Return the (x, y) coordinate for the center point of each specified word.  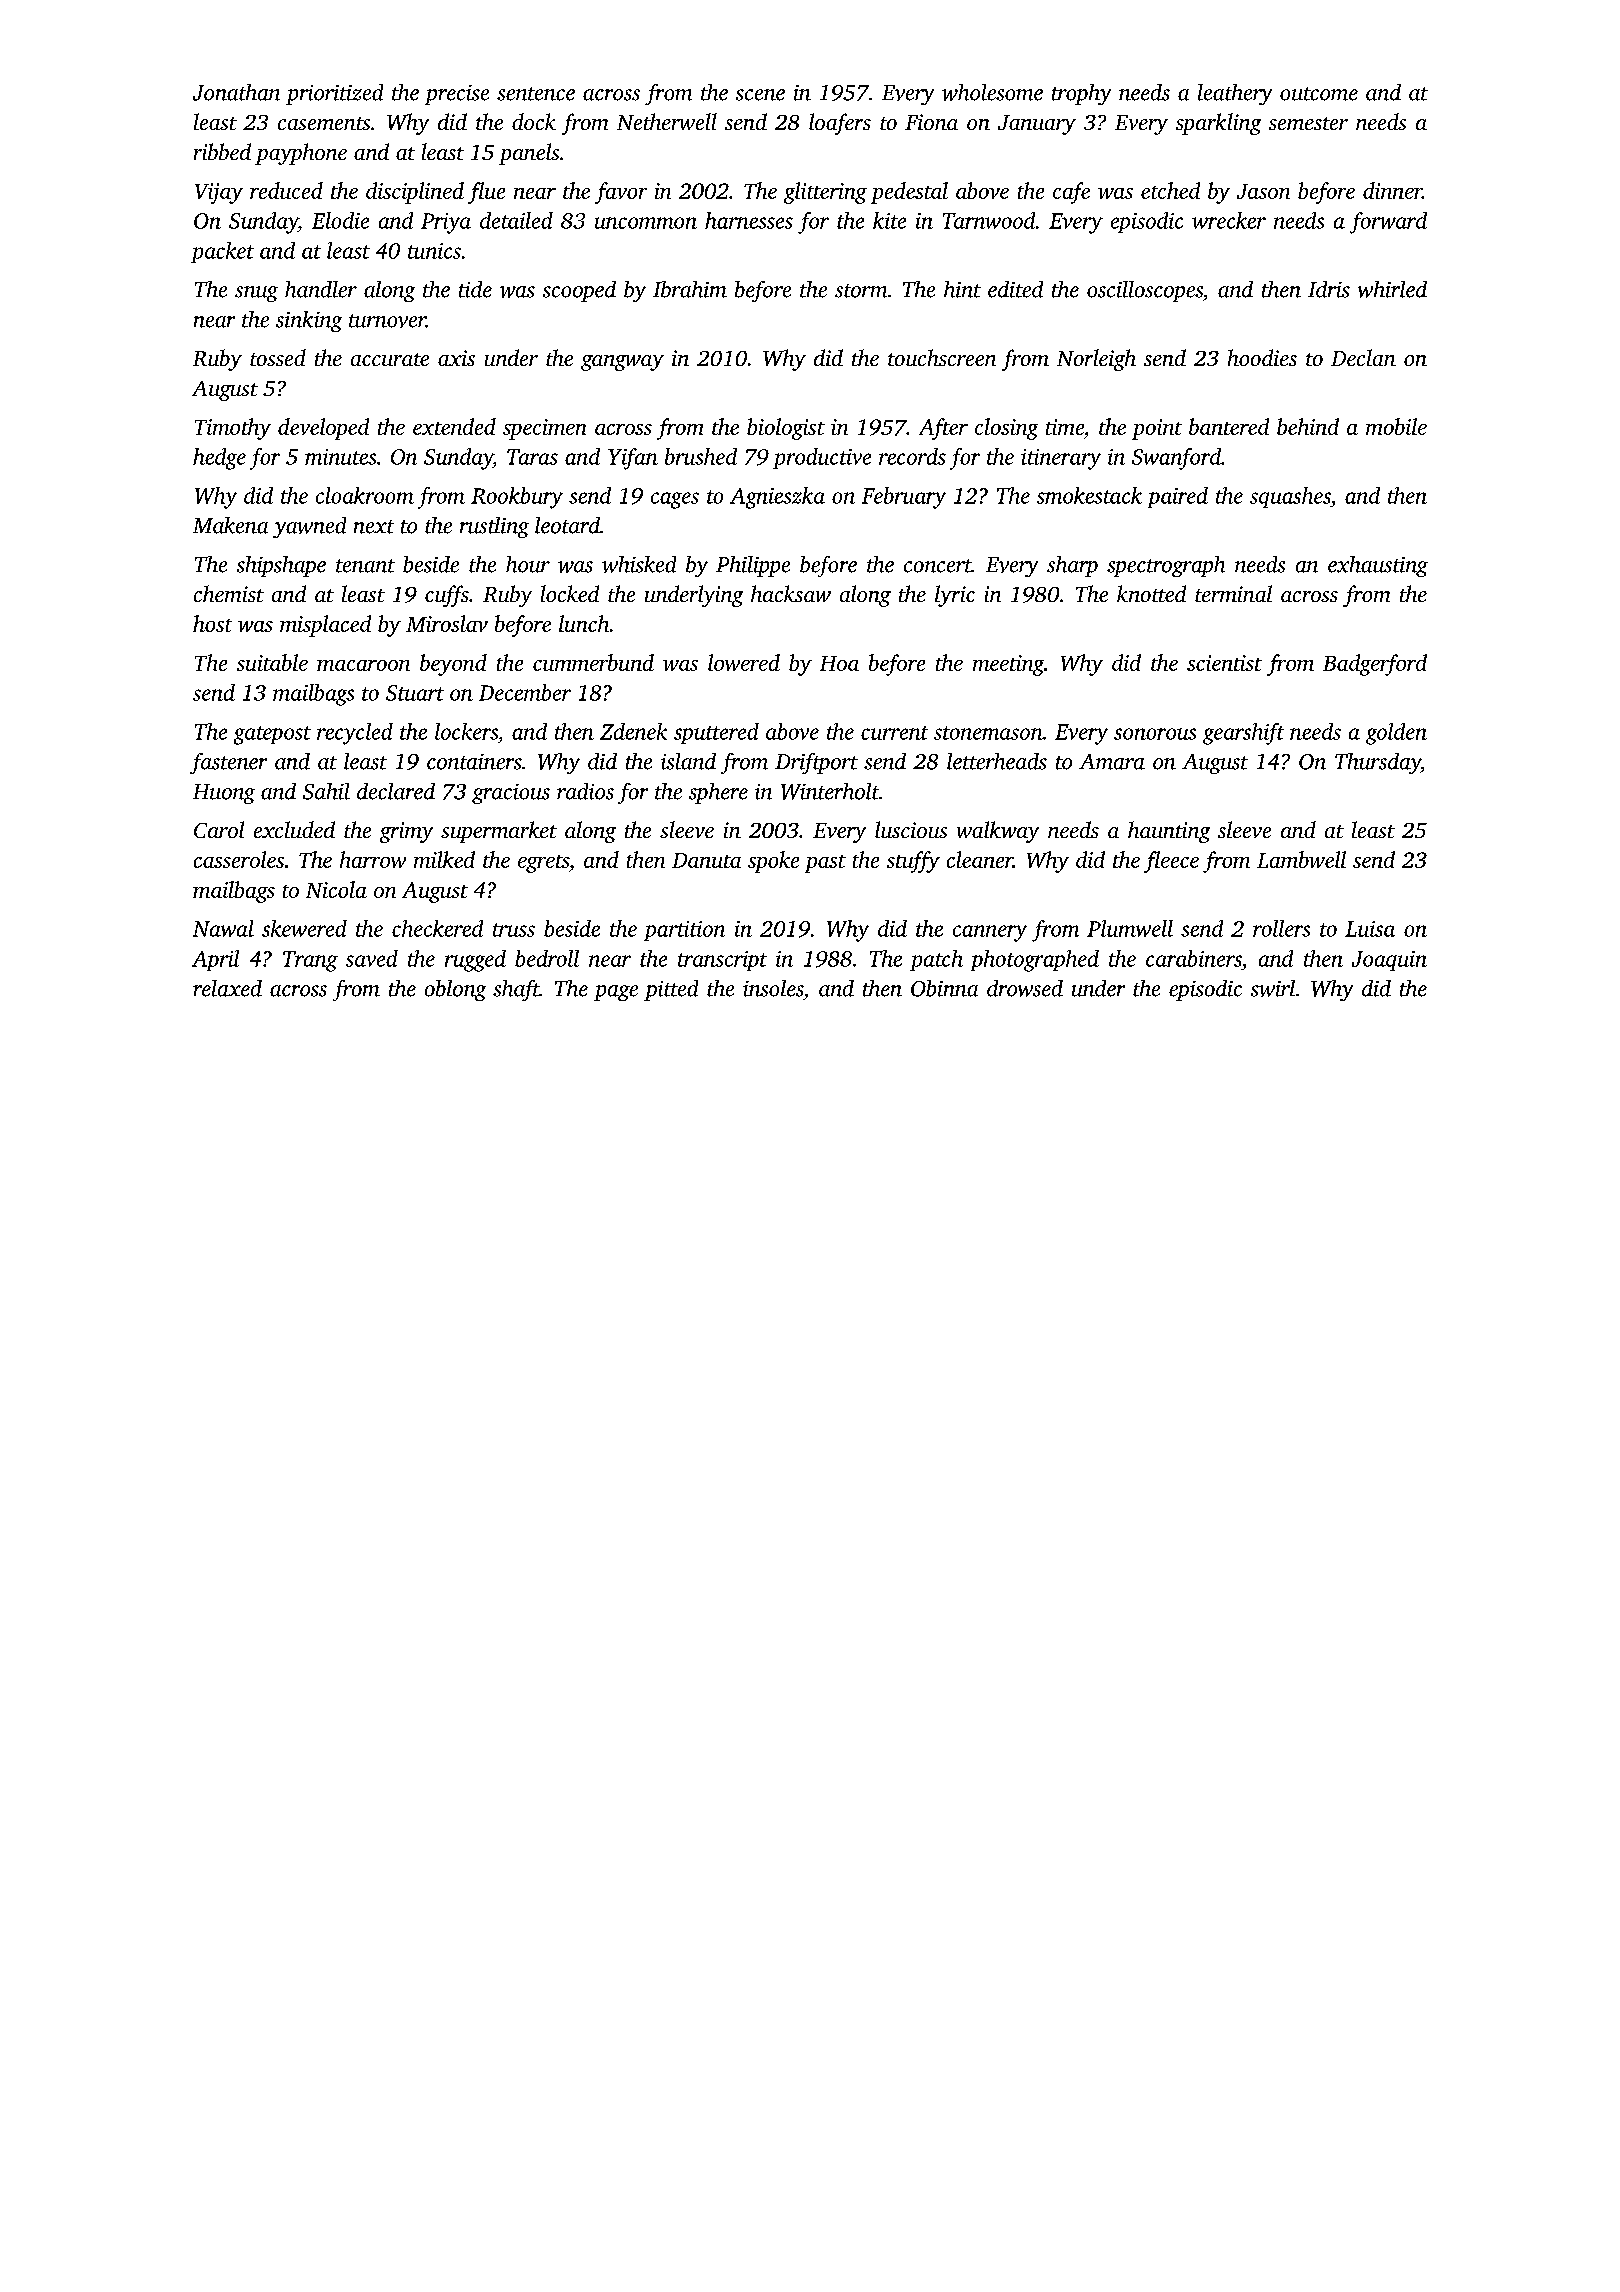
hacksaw (791, 593)
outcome (1319, 94)
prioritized (334, 94)
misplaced (325, 626)
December (525, 692)
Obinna (944, 988)
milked (444, 859)
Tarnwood (989, 220)
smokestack (1089, 495)
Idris (1329, 289)
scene (760, 95)
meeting (1008, 665)
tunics (434, 251)
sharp (1072, 566)
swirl (1273, 988)
